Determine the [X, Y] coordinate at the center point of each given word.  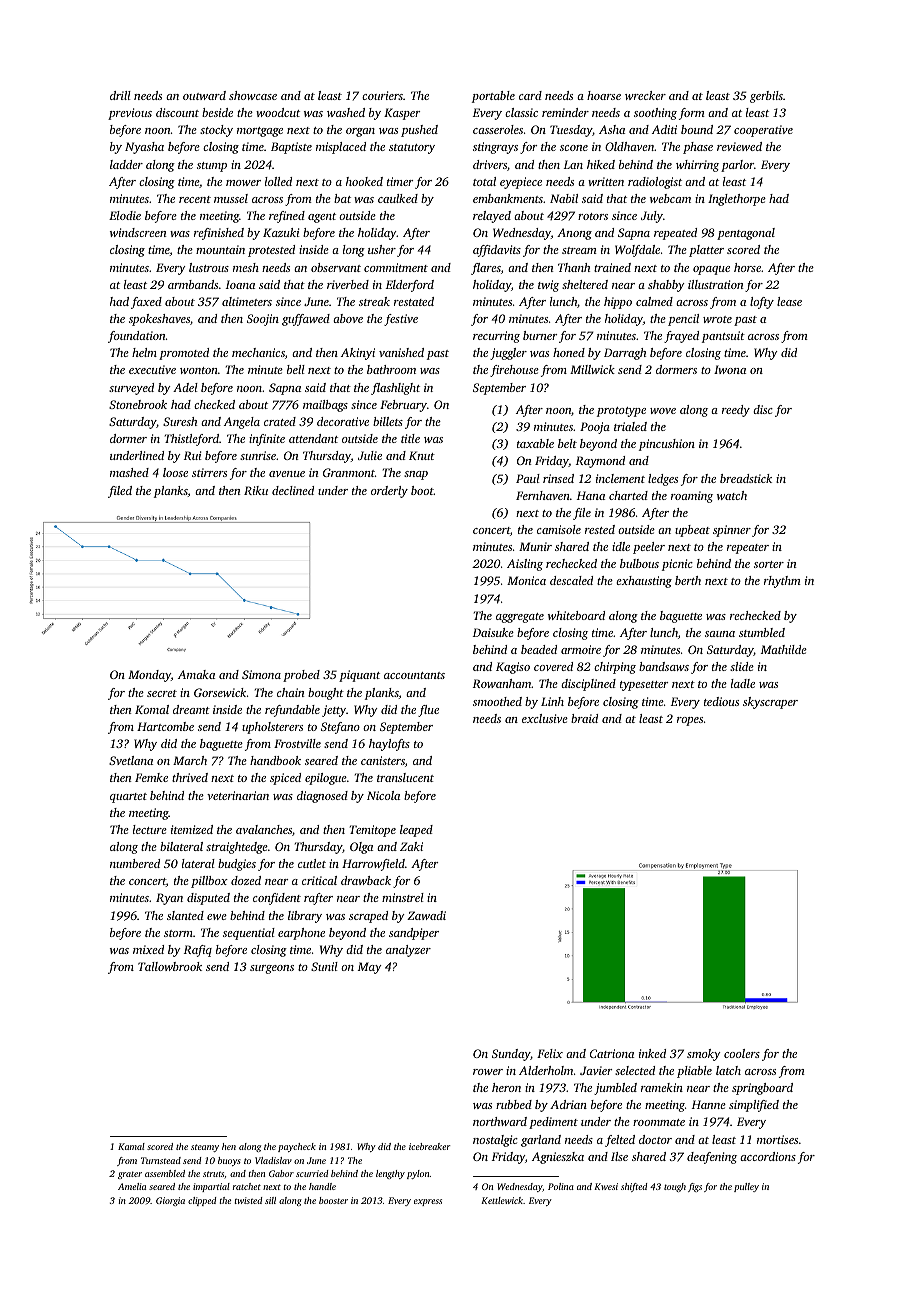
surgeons [272, 969]
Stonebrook [138, 404]
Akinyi [358, 354]
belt [567, 443]
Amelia [132, 1186]
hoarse [604, 95]
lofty [762, 303]
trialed [630, 426]
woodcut [278, 112]
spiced [285, 779]
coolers [742, 1053]
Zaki [411, 846]
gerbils [766, 97]
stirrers [209, 472]
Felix [550, 1053]
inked [652, 1053]
